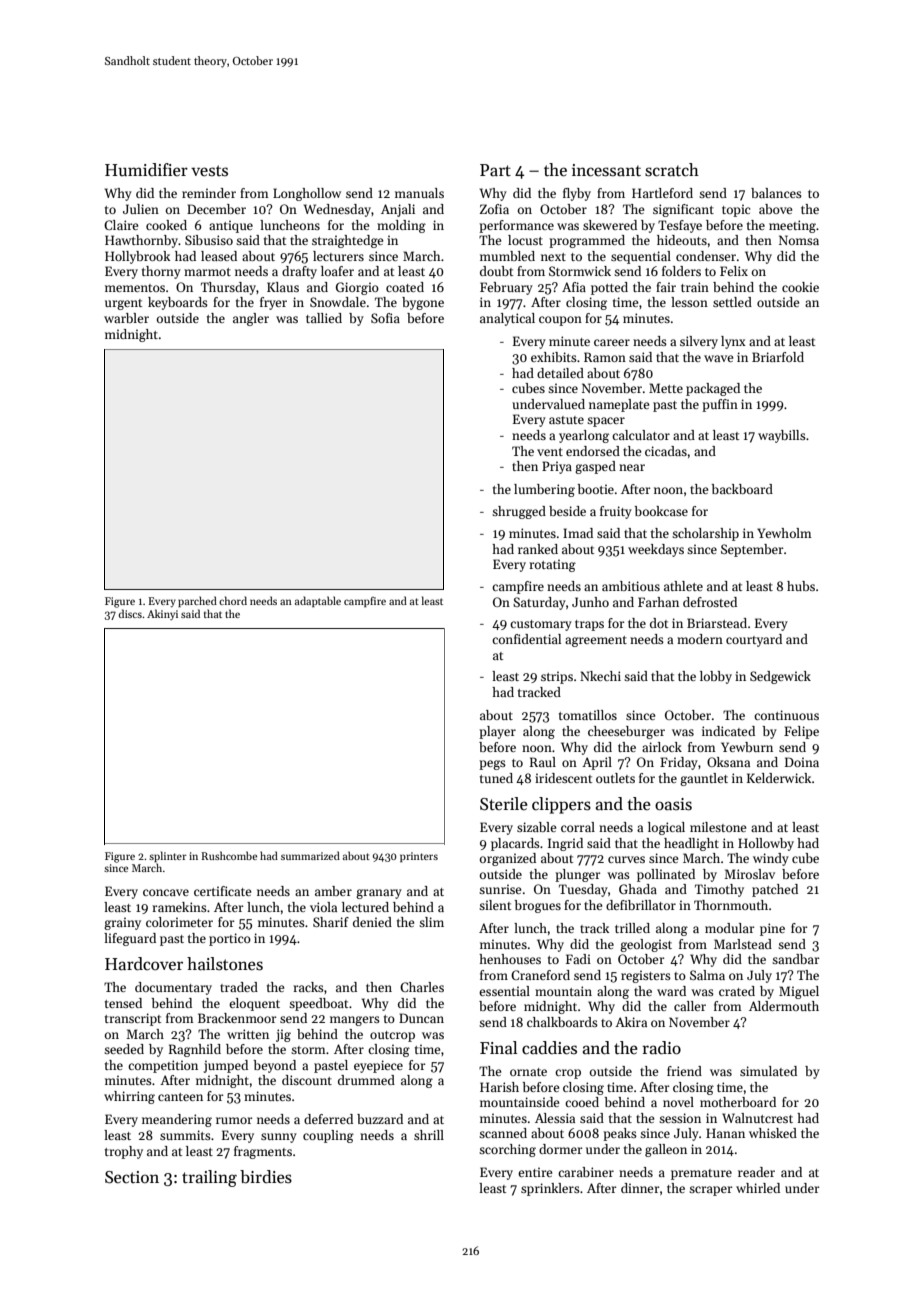 The height and width of the screenshot is (1308, 924). Describe the element at coordinates (178, 303) in the screenshot. I see `keyboards` at that location.
